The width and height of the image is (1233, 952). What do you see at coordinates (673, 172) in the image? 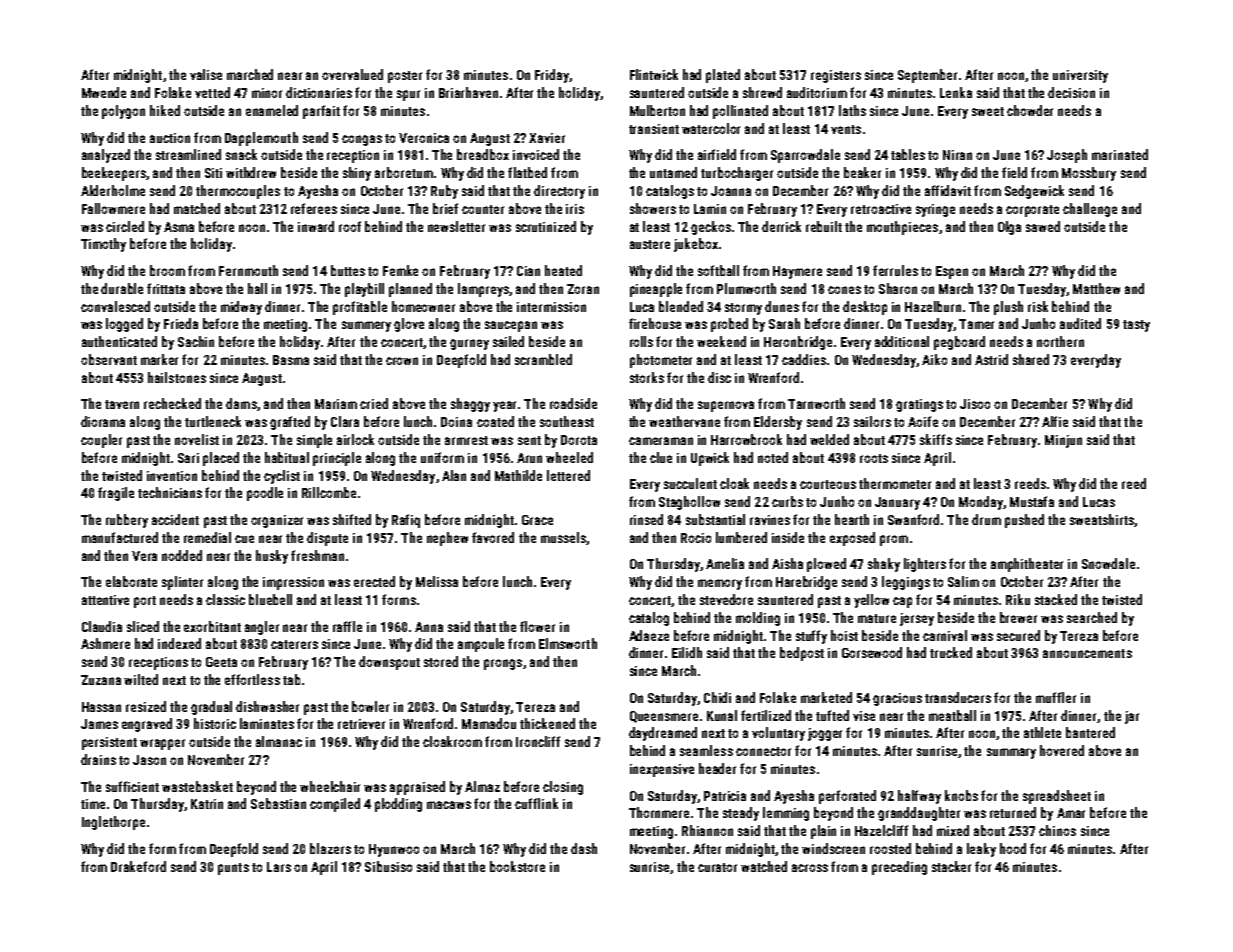
I see `untamed` at bounding box center [673, 172].
